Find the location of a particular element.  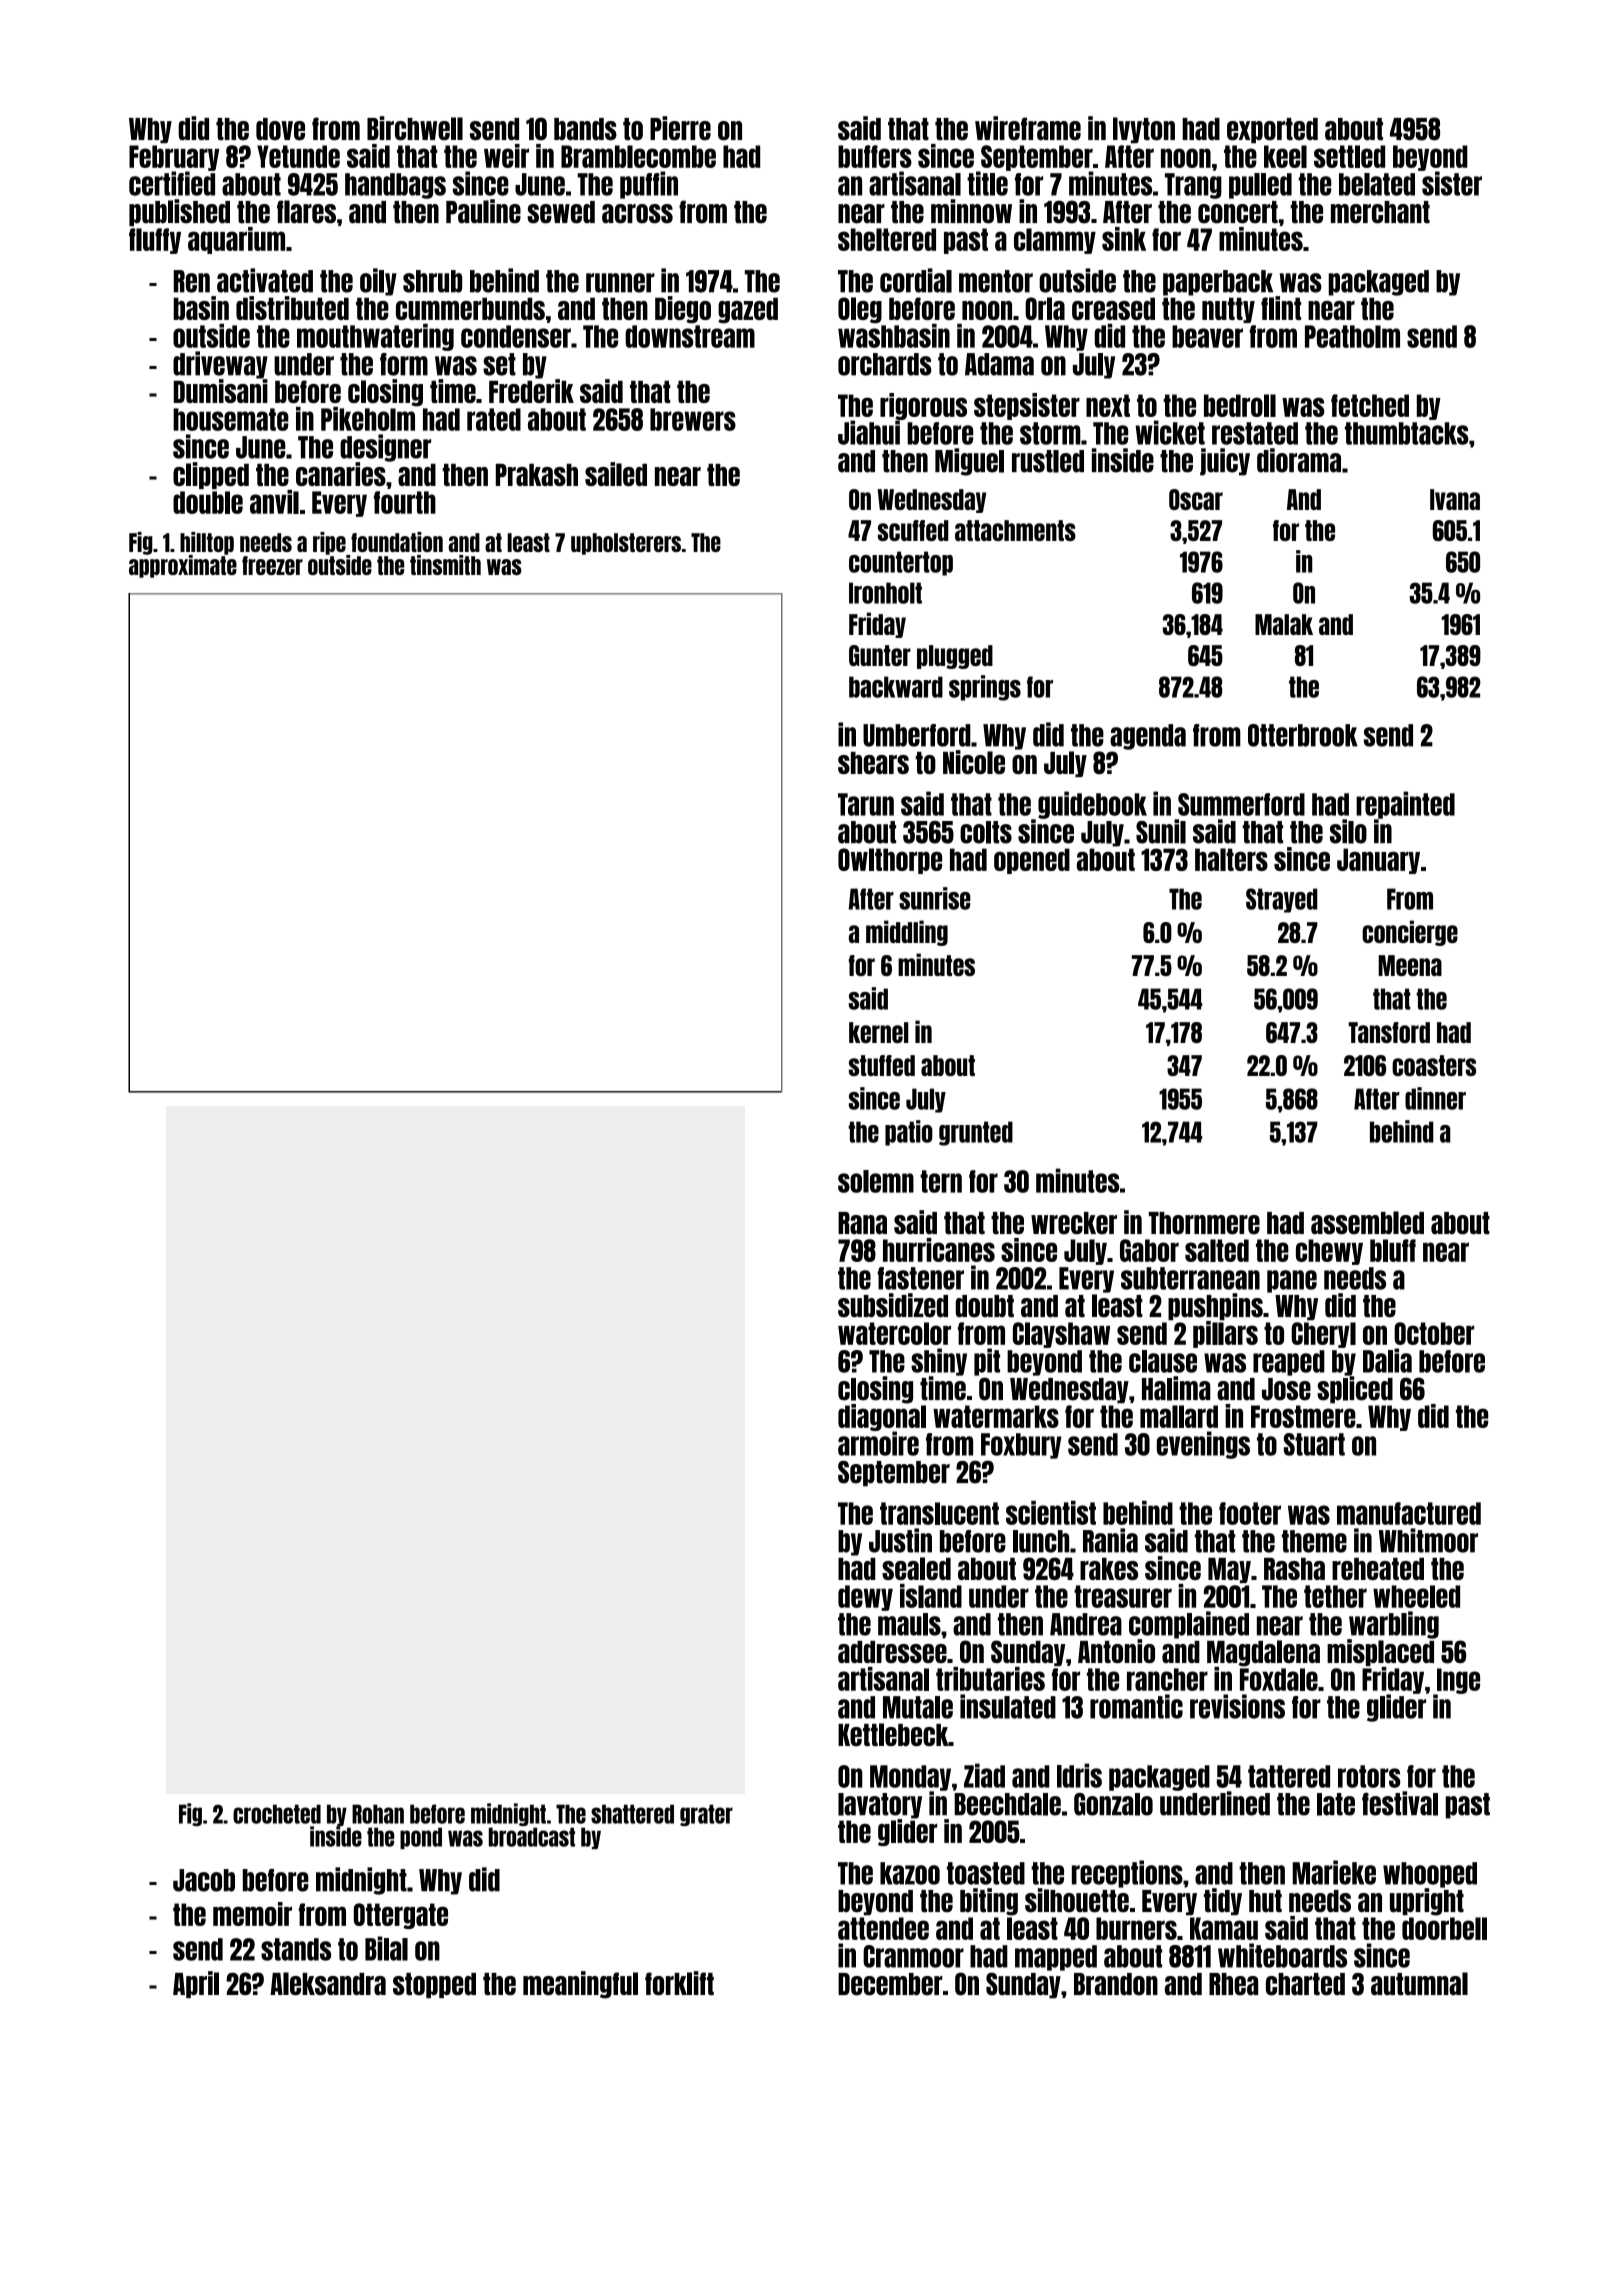

solemn is located at coordinates (876, 1181).
